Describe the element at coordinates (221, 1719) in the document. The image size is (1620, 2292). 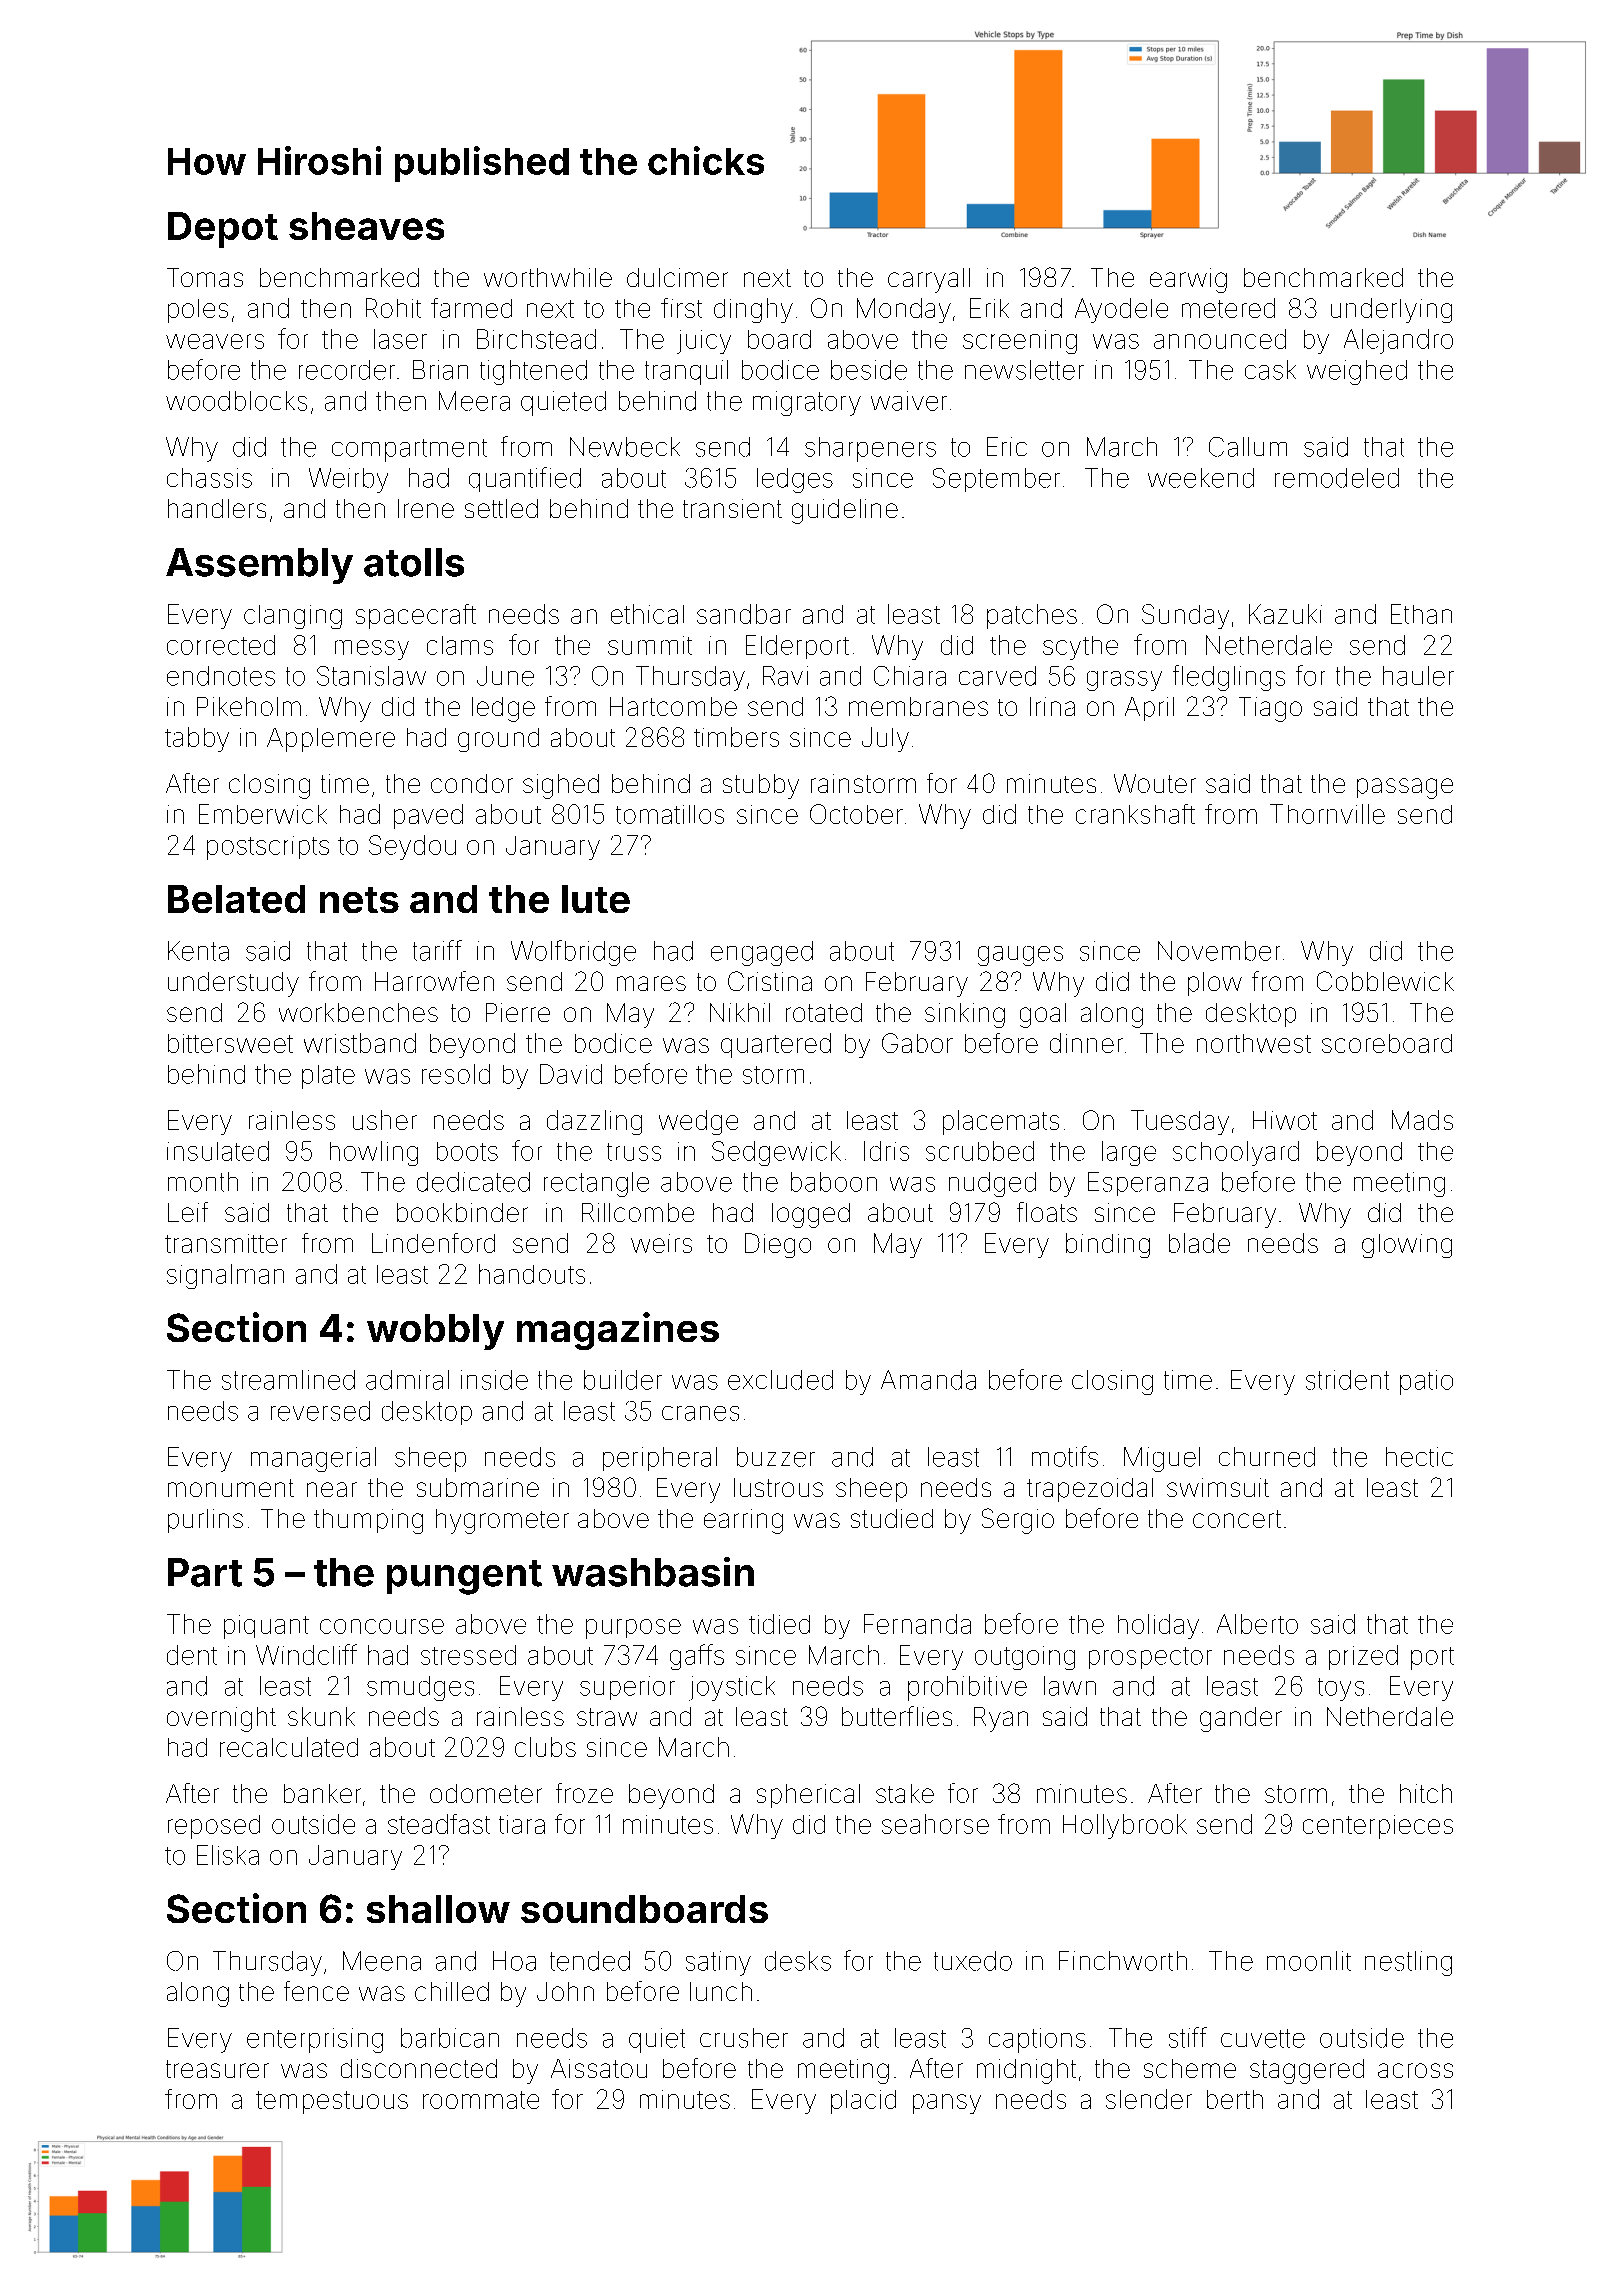
I see `overnight` at that location.
